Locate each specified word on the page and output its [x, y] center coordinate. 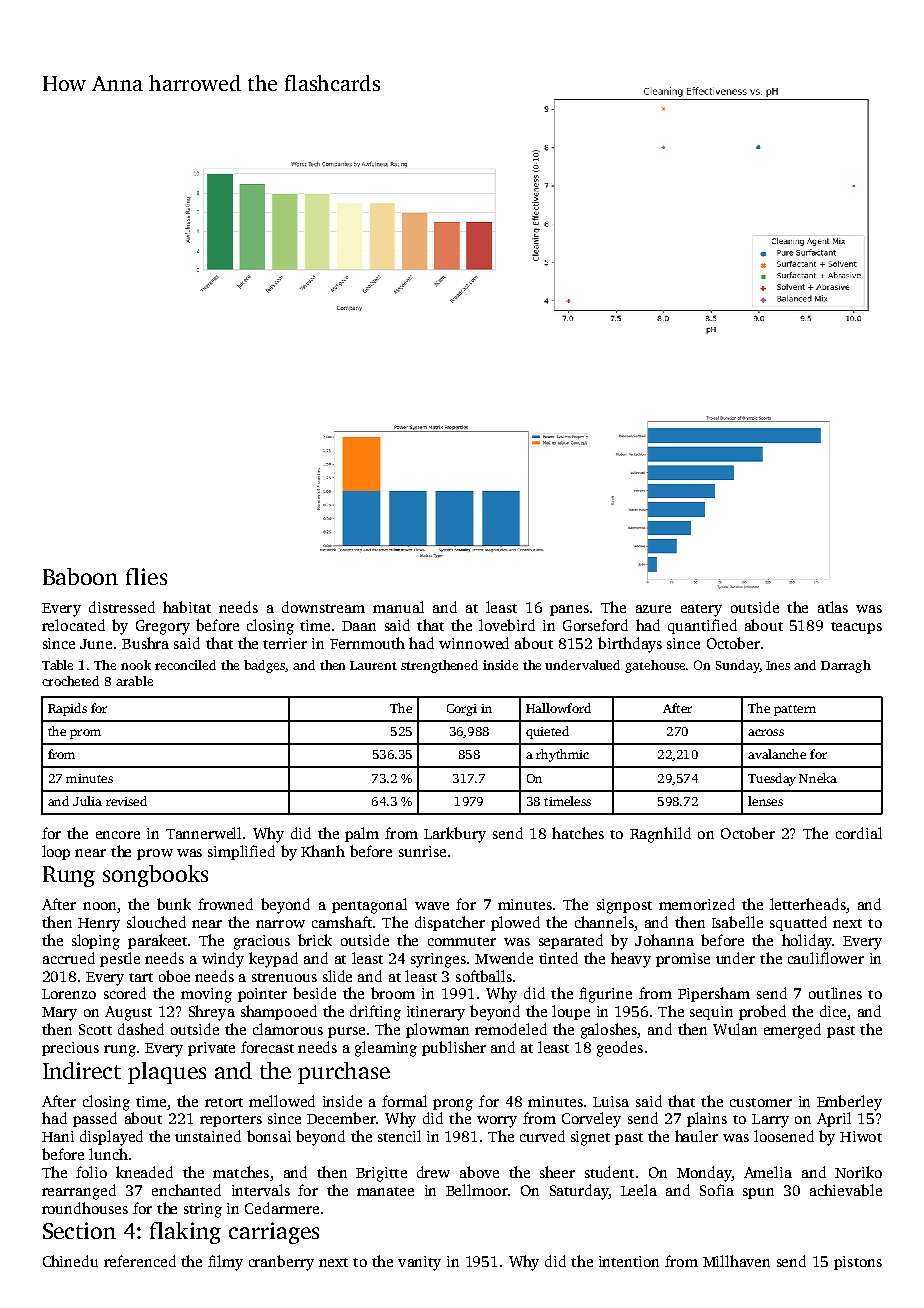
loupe [571, 1012]
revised [126, 801]
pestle [120, 959]
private [211, 1049]
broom [393, 993]
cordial [859, 833]
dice [833, 1011]
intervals [261, 1190]
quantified [702, 626]
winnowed [474, 643]
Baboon [80, 576]
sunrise [422, 851]
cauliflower [826, 958]
